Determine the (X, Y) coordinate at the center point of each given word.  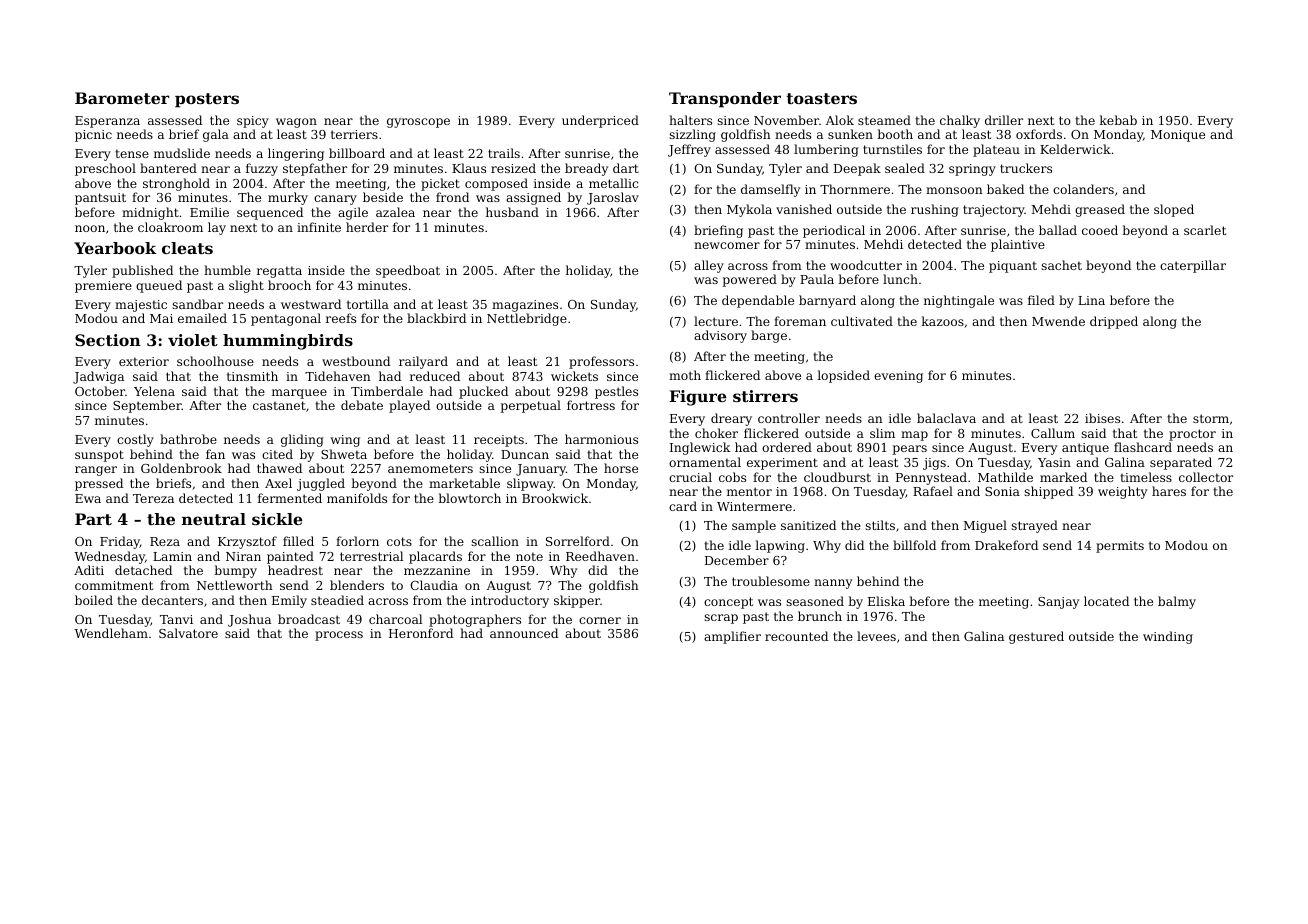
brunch (820, 616)
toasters (821, 98)
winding (1168, 637)
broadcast (309, 619)
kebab (1118, 120)
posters (207, 100)
